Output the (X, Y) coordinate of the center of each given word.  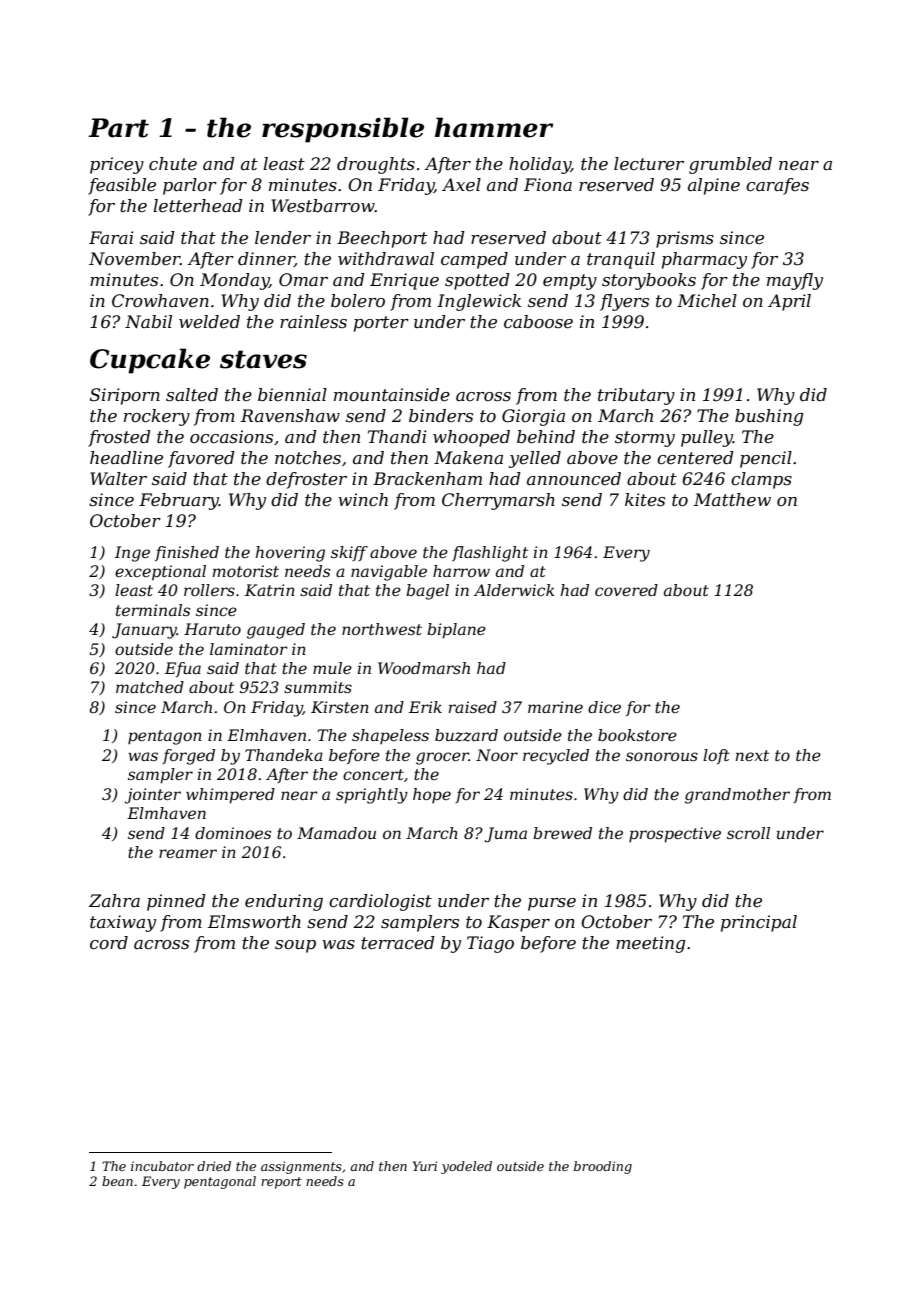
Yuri (425, 1166)
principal (759, 923)
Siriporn (125, 396)
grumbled (730, 165)
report (281, 1183)
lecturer (649, 164)
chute (173, 164)
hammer (494, 127)
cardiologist (380, 902)
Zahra (114, 900)
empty (570, 282)
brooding (603, 1167)
